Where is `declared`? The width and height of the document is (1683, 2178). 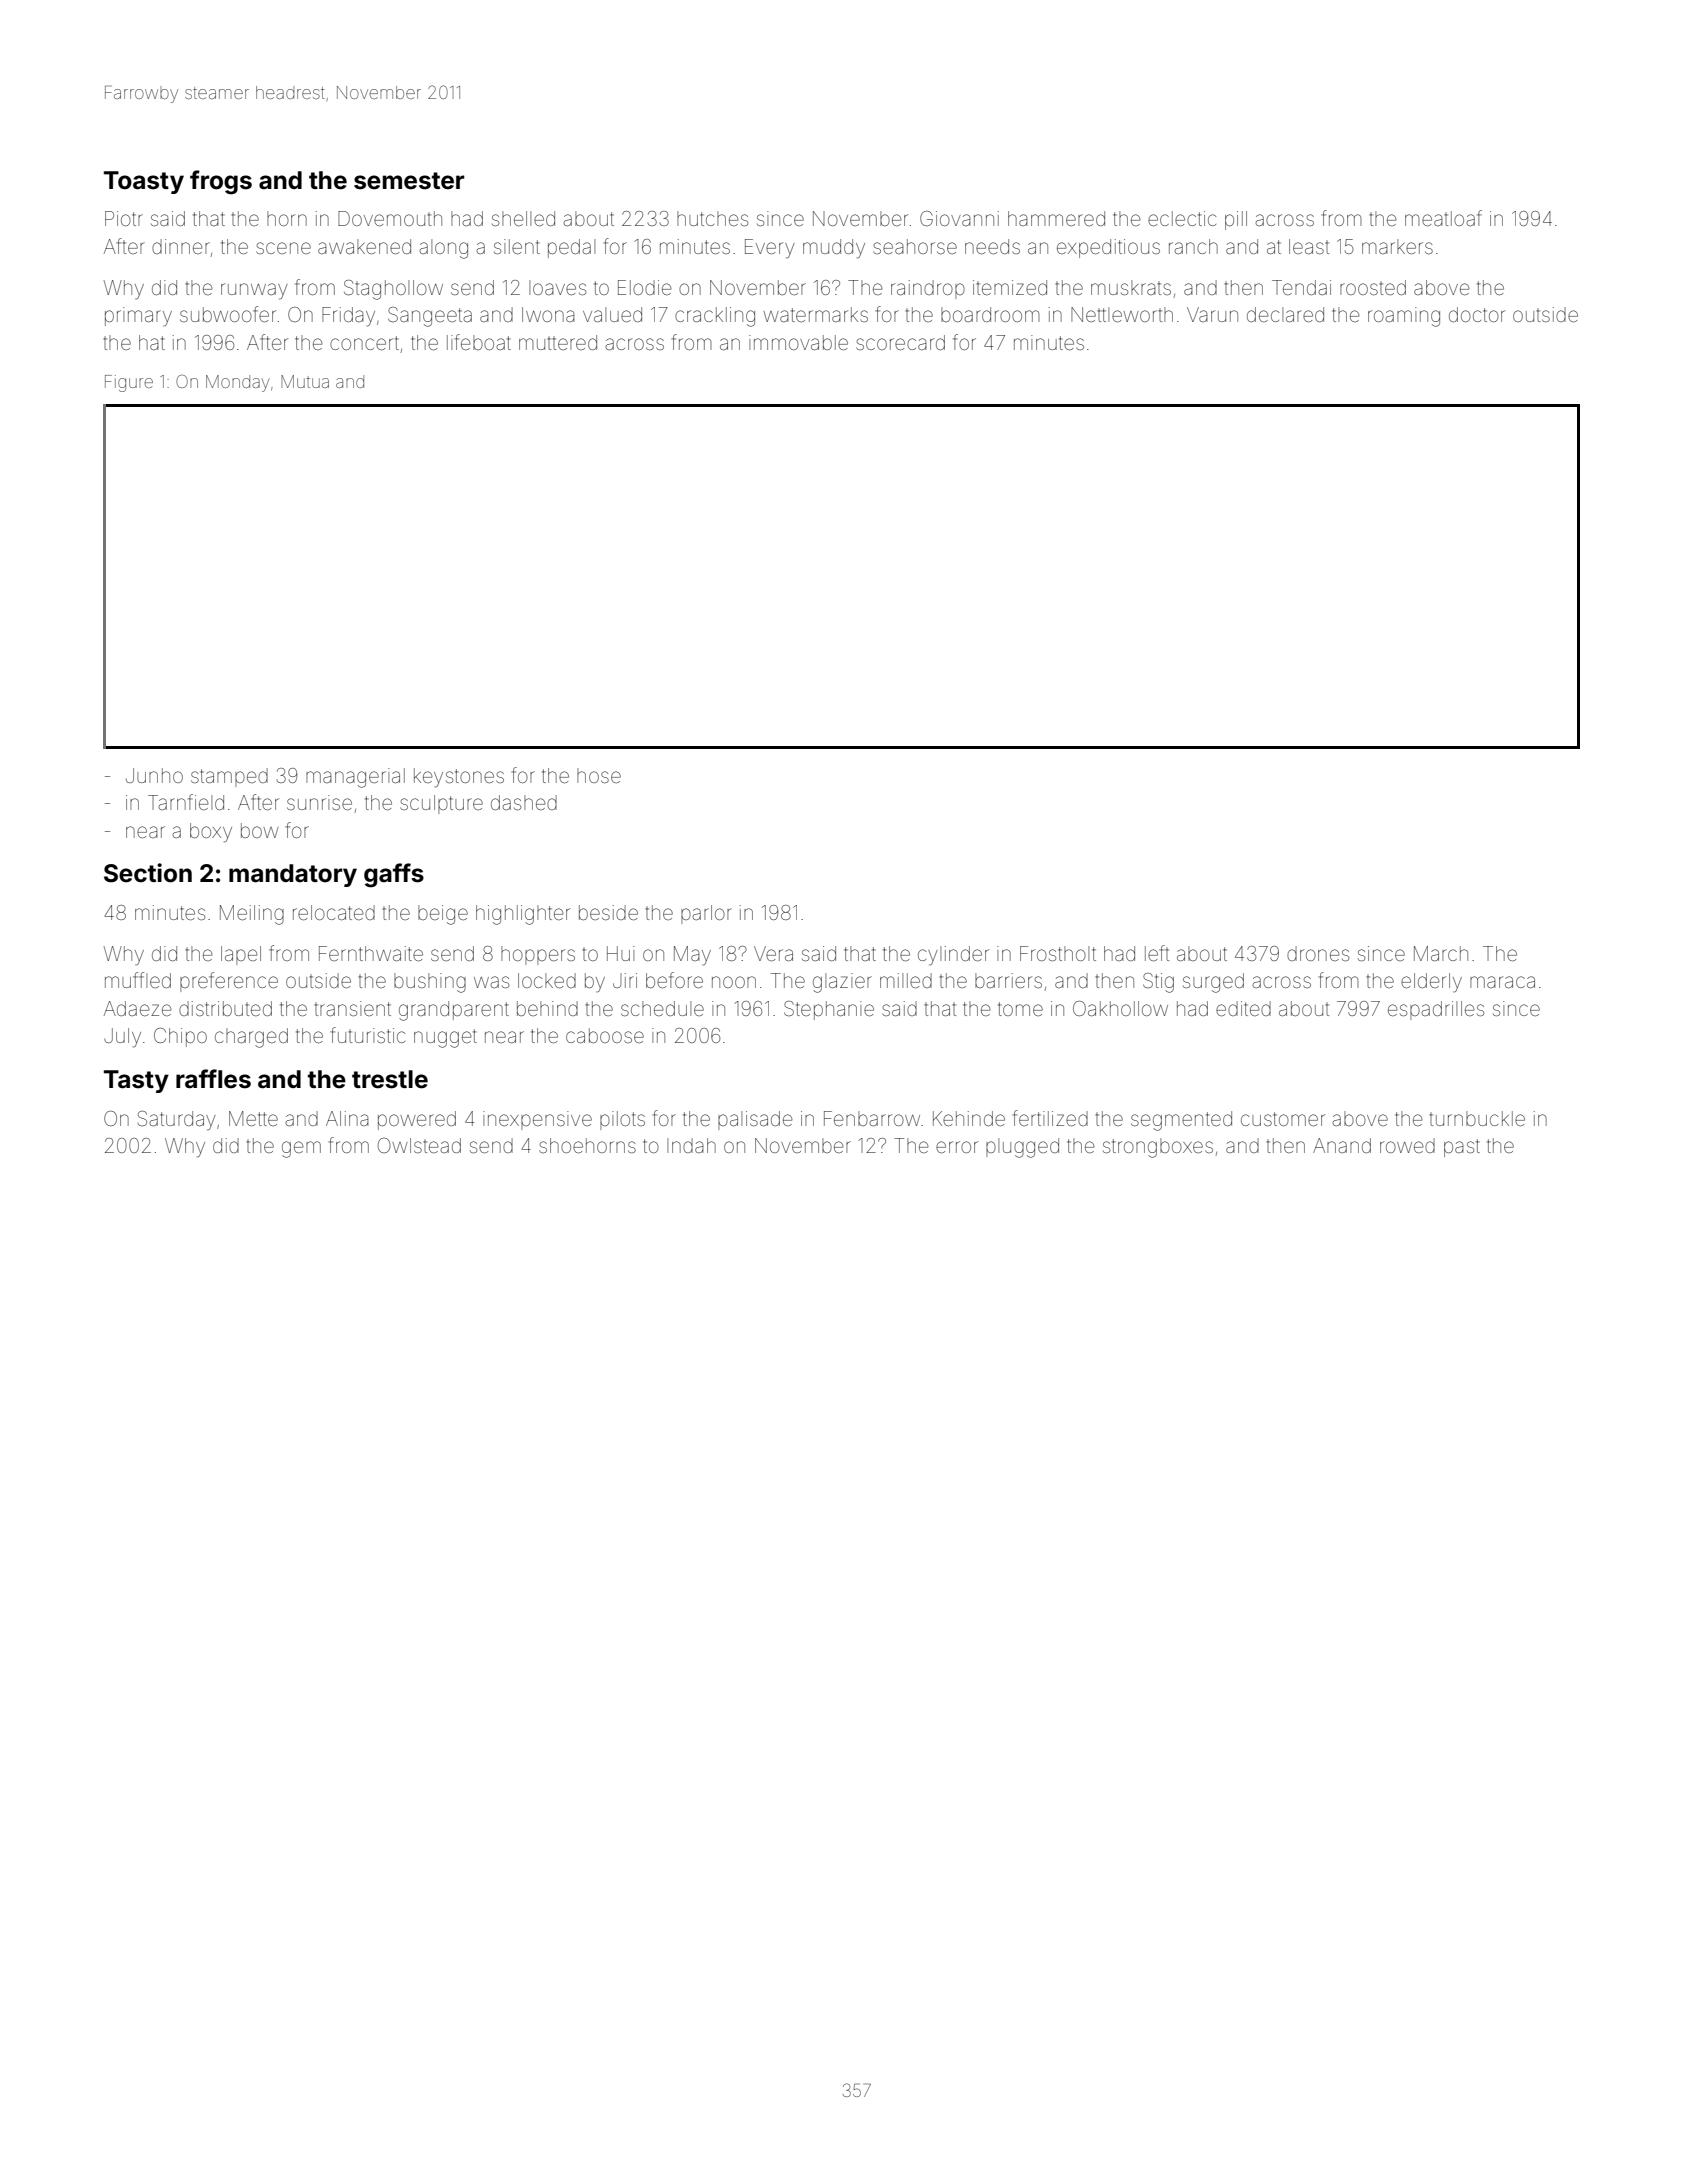 declared is located at coordinates (1285, 314).
